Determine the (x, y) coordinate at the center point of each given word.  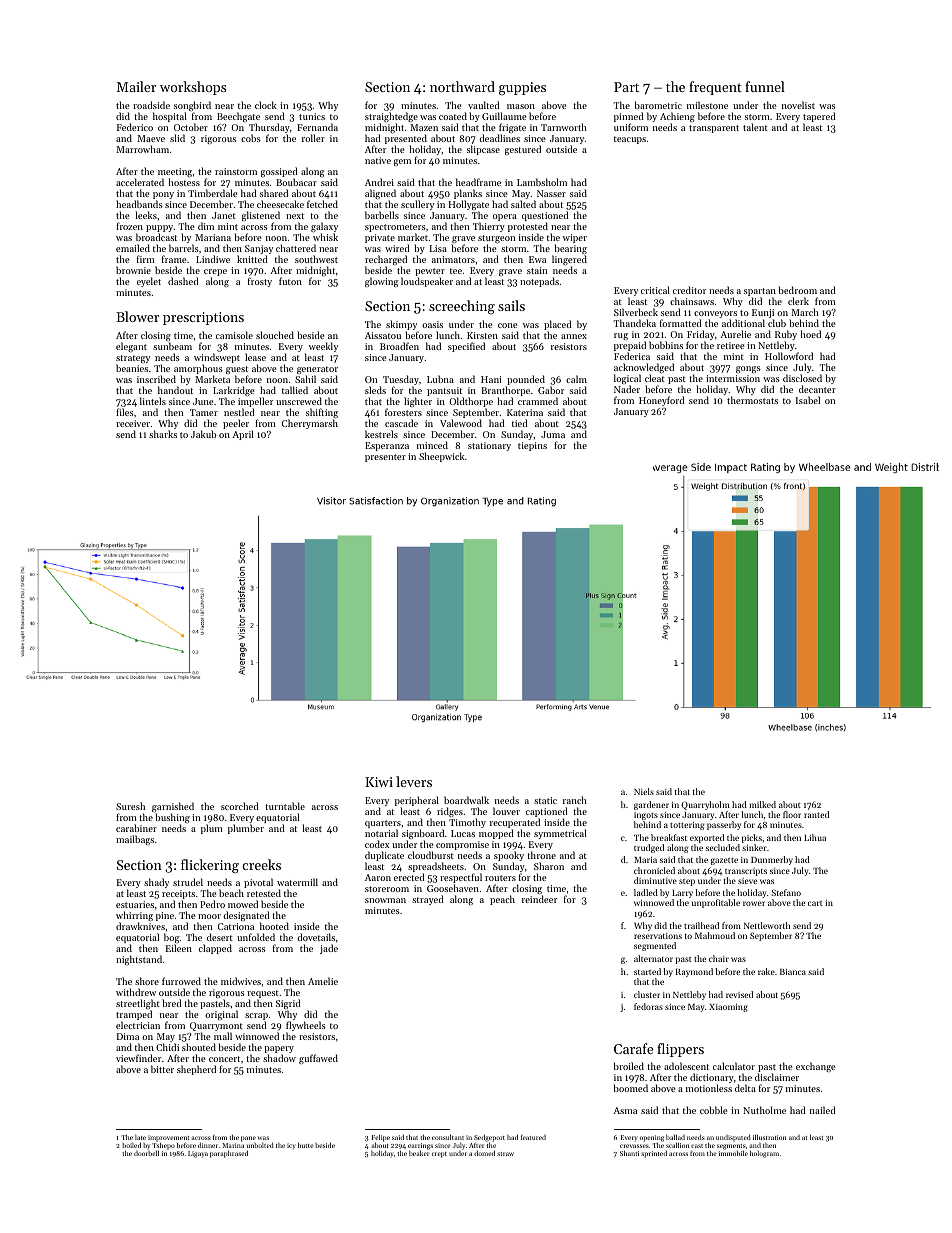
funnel (765, 86)
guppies (522, 88)
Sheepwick (442, 457)
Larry (682, 894)
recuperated (515, 823)
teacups (630, 140)
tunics (312, 116)
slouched (275, 335)
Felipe (381, 1138)
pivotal (258, 883)
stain (537, 270)
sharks (163, 434)
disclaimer (777, 1077)
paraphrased (229, 1154)
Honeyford (662, 401)
